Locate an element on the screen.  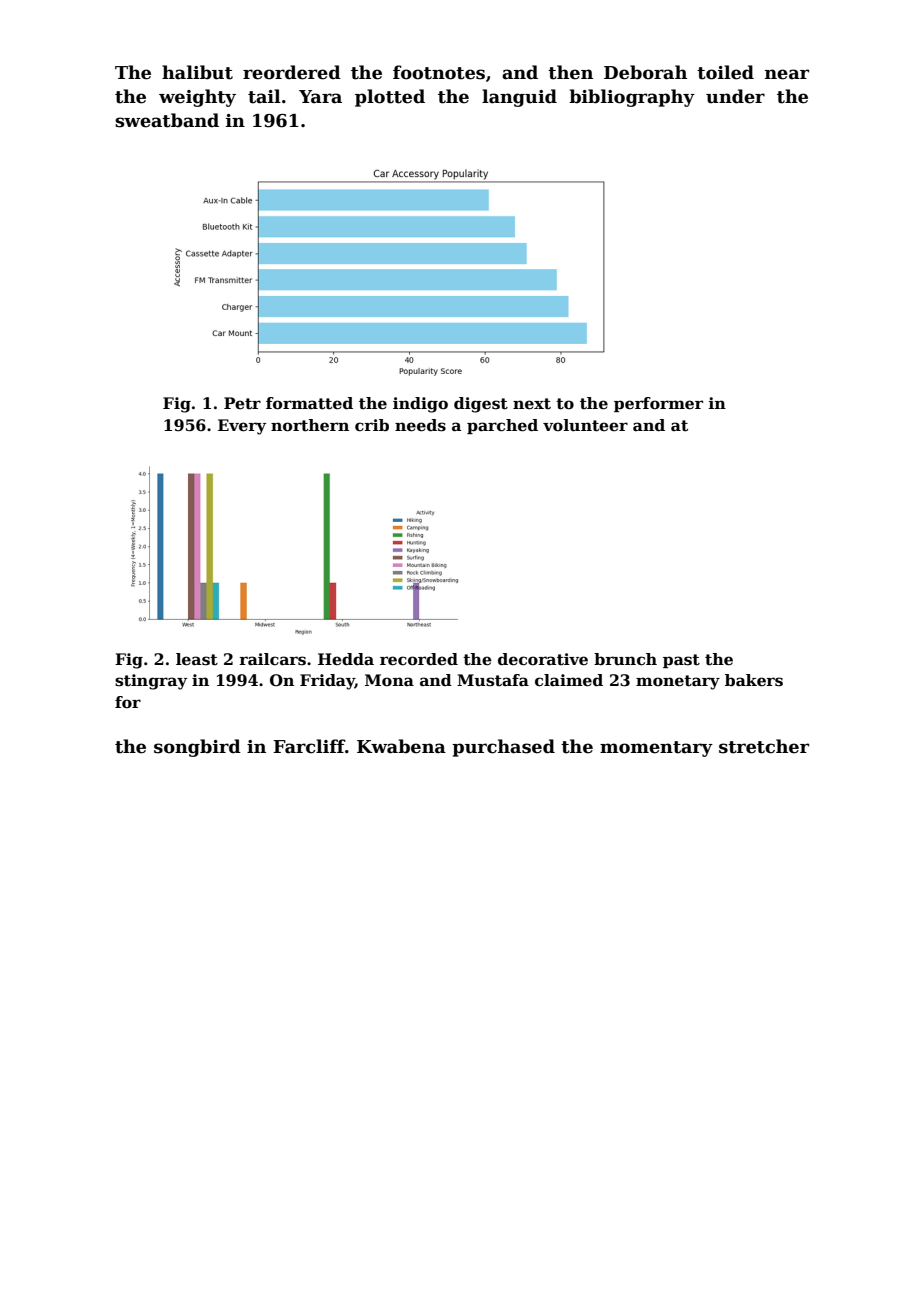
Petr is located at coordinates (242, 403).
